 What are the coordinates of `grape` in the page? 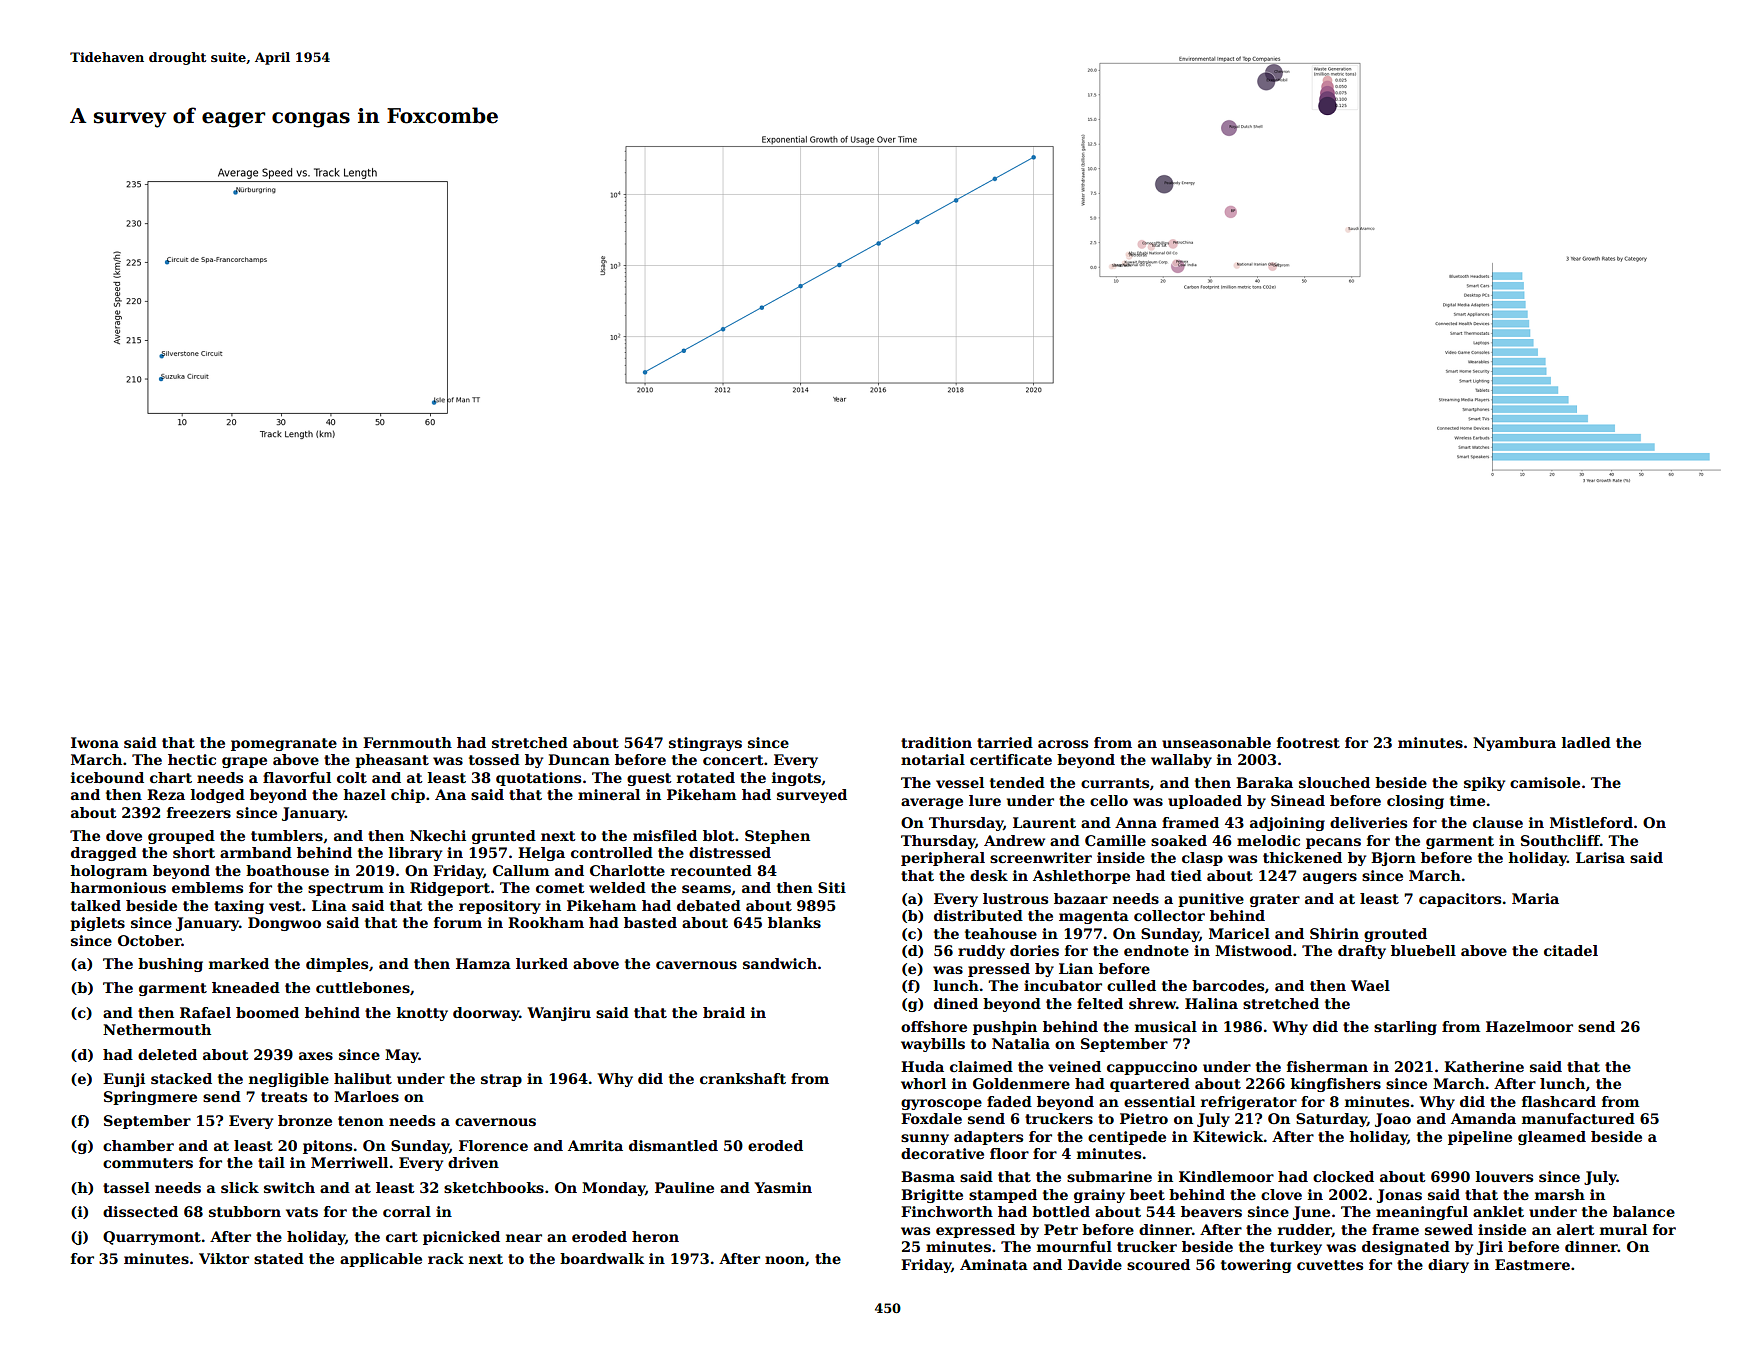 It's located at (244, 762).
